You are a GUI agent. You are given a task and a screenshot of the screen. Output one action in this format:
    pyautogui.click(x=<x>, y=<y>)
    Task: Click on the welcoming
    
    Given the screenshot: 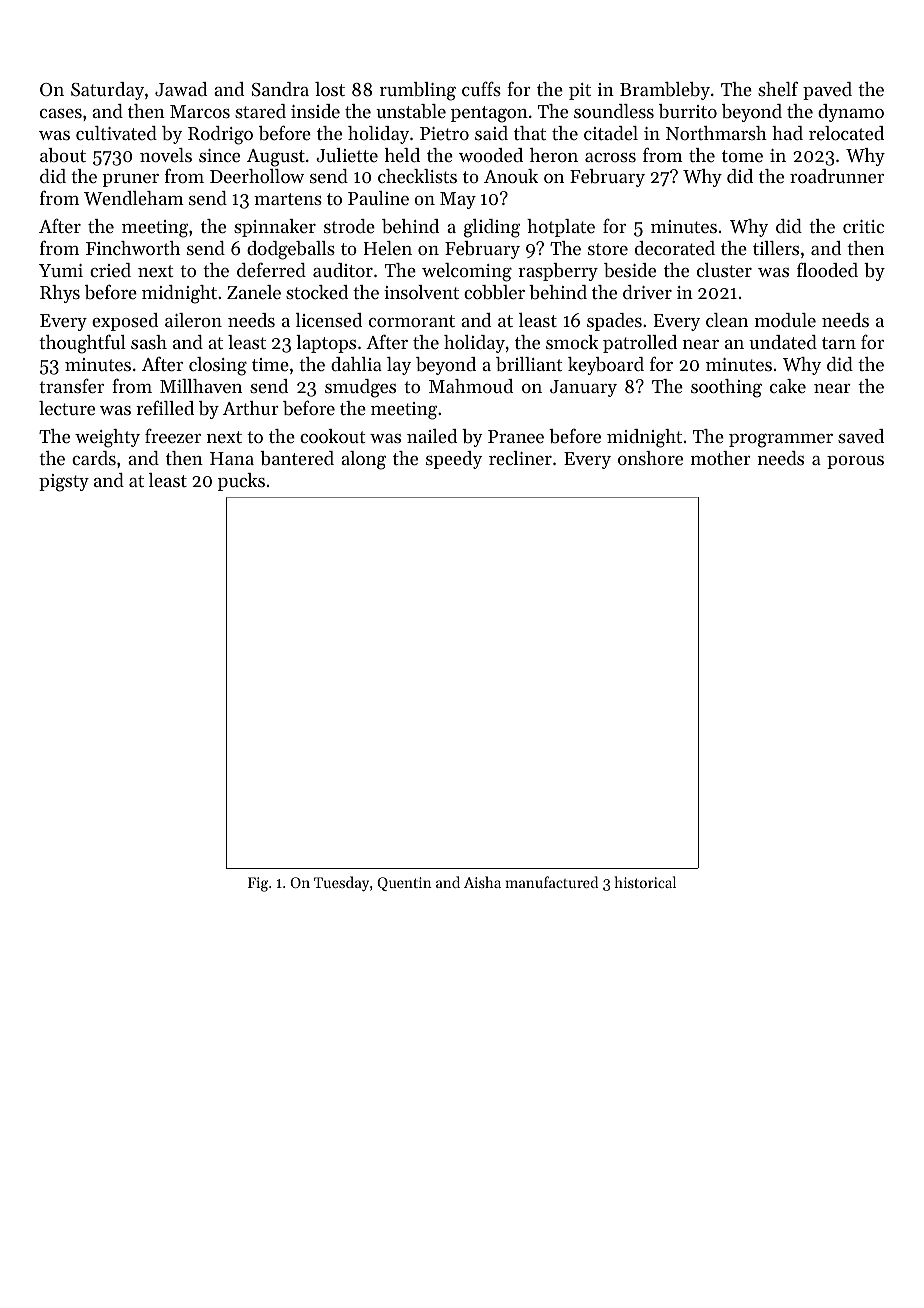 What is the action you would take?
    pyautogui.click(x=467, y=272)
